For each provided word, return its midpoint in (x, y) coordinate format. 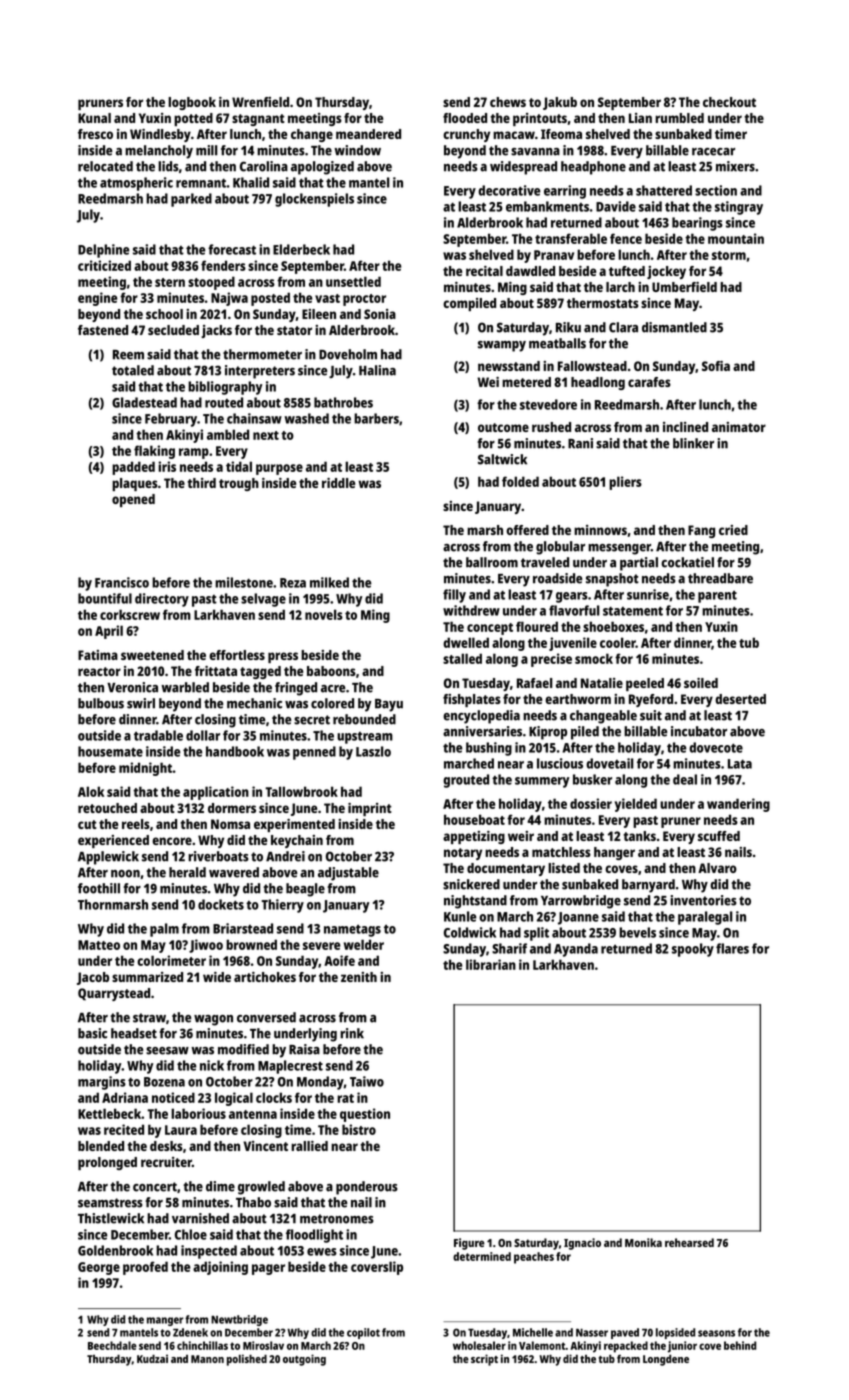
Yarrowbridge (581, 902)
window (357, 150)
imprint (370, 809)
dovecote (716, 747)
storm (729, 255)
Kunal (94, 118)
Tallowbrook (301, 791)
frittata (216, 671)
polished (247, 1360)
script (484, 1360)
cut (87, 824)
